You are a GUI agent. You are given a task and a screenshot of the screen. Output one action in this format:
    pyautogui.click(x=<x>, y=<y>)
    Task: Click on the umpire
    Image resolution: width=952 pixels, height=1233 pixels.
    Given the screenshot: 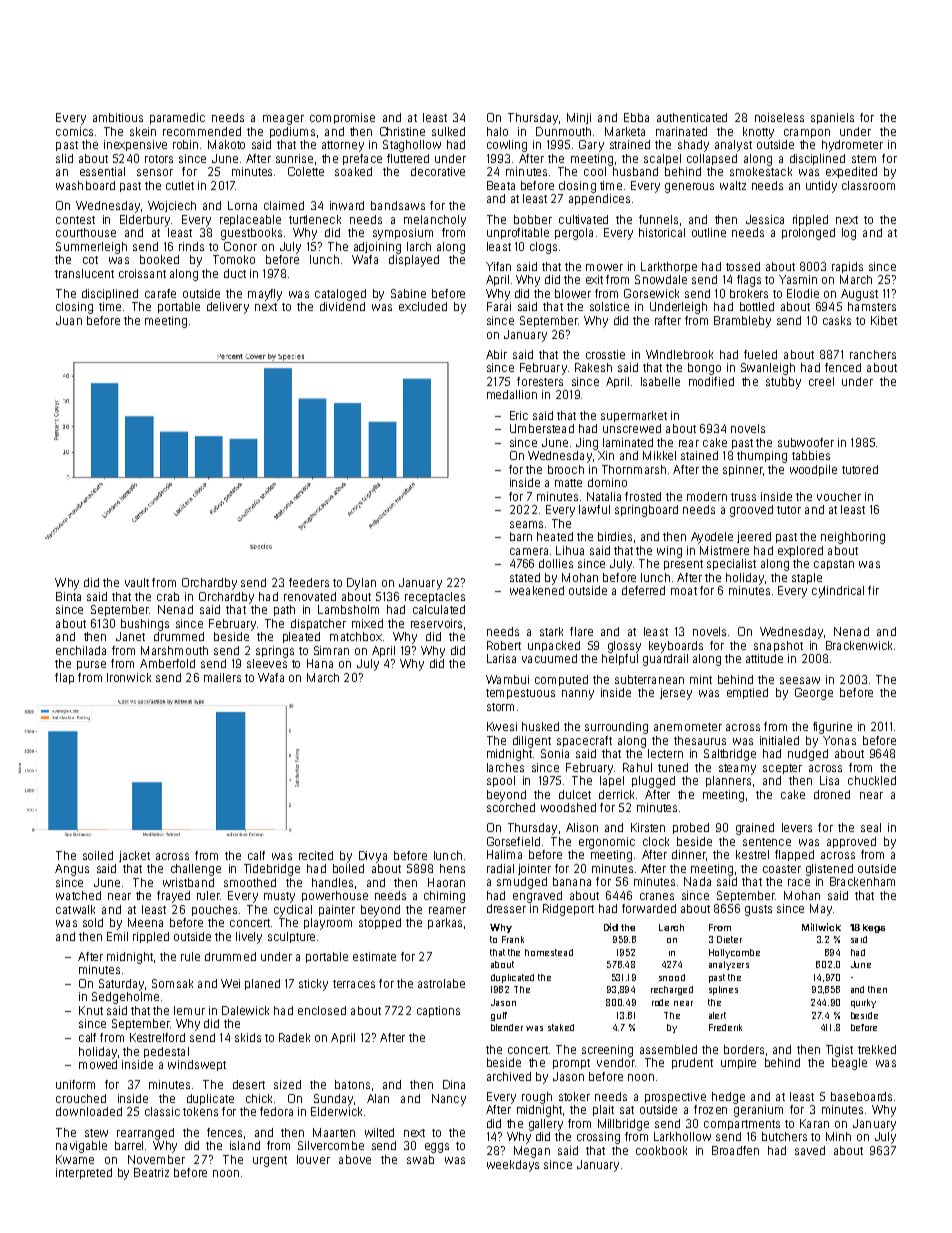 What is the action you would take?
    pyautogui.click(x=738, y=1063)
